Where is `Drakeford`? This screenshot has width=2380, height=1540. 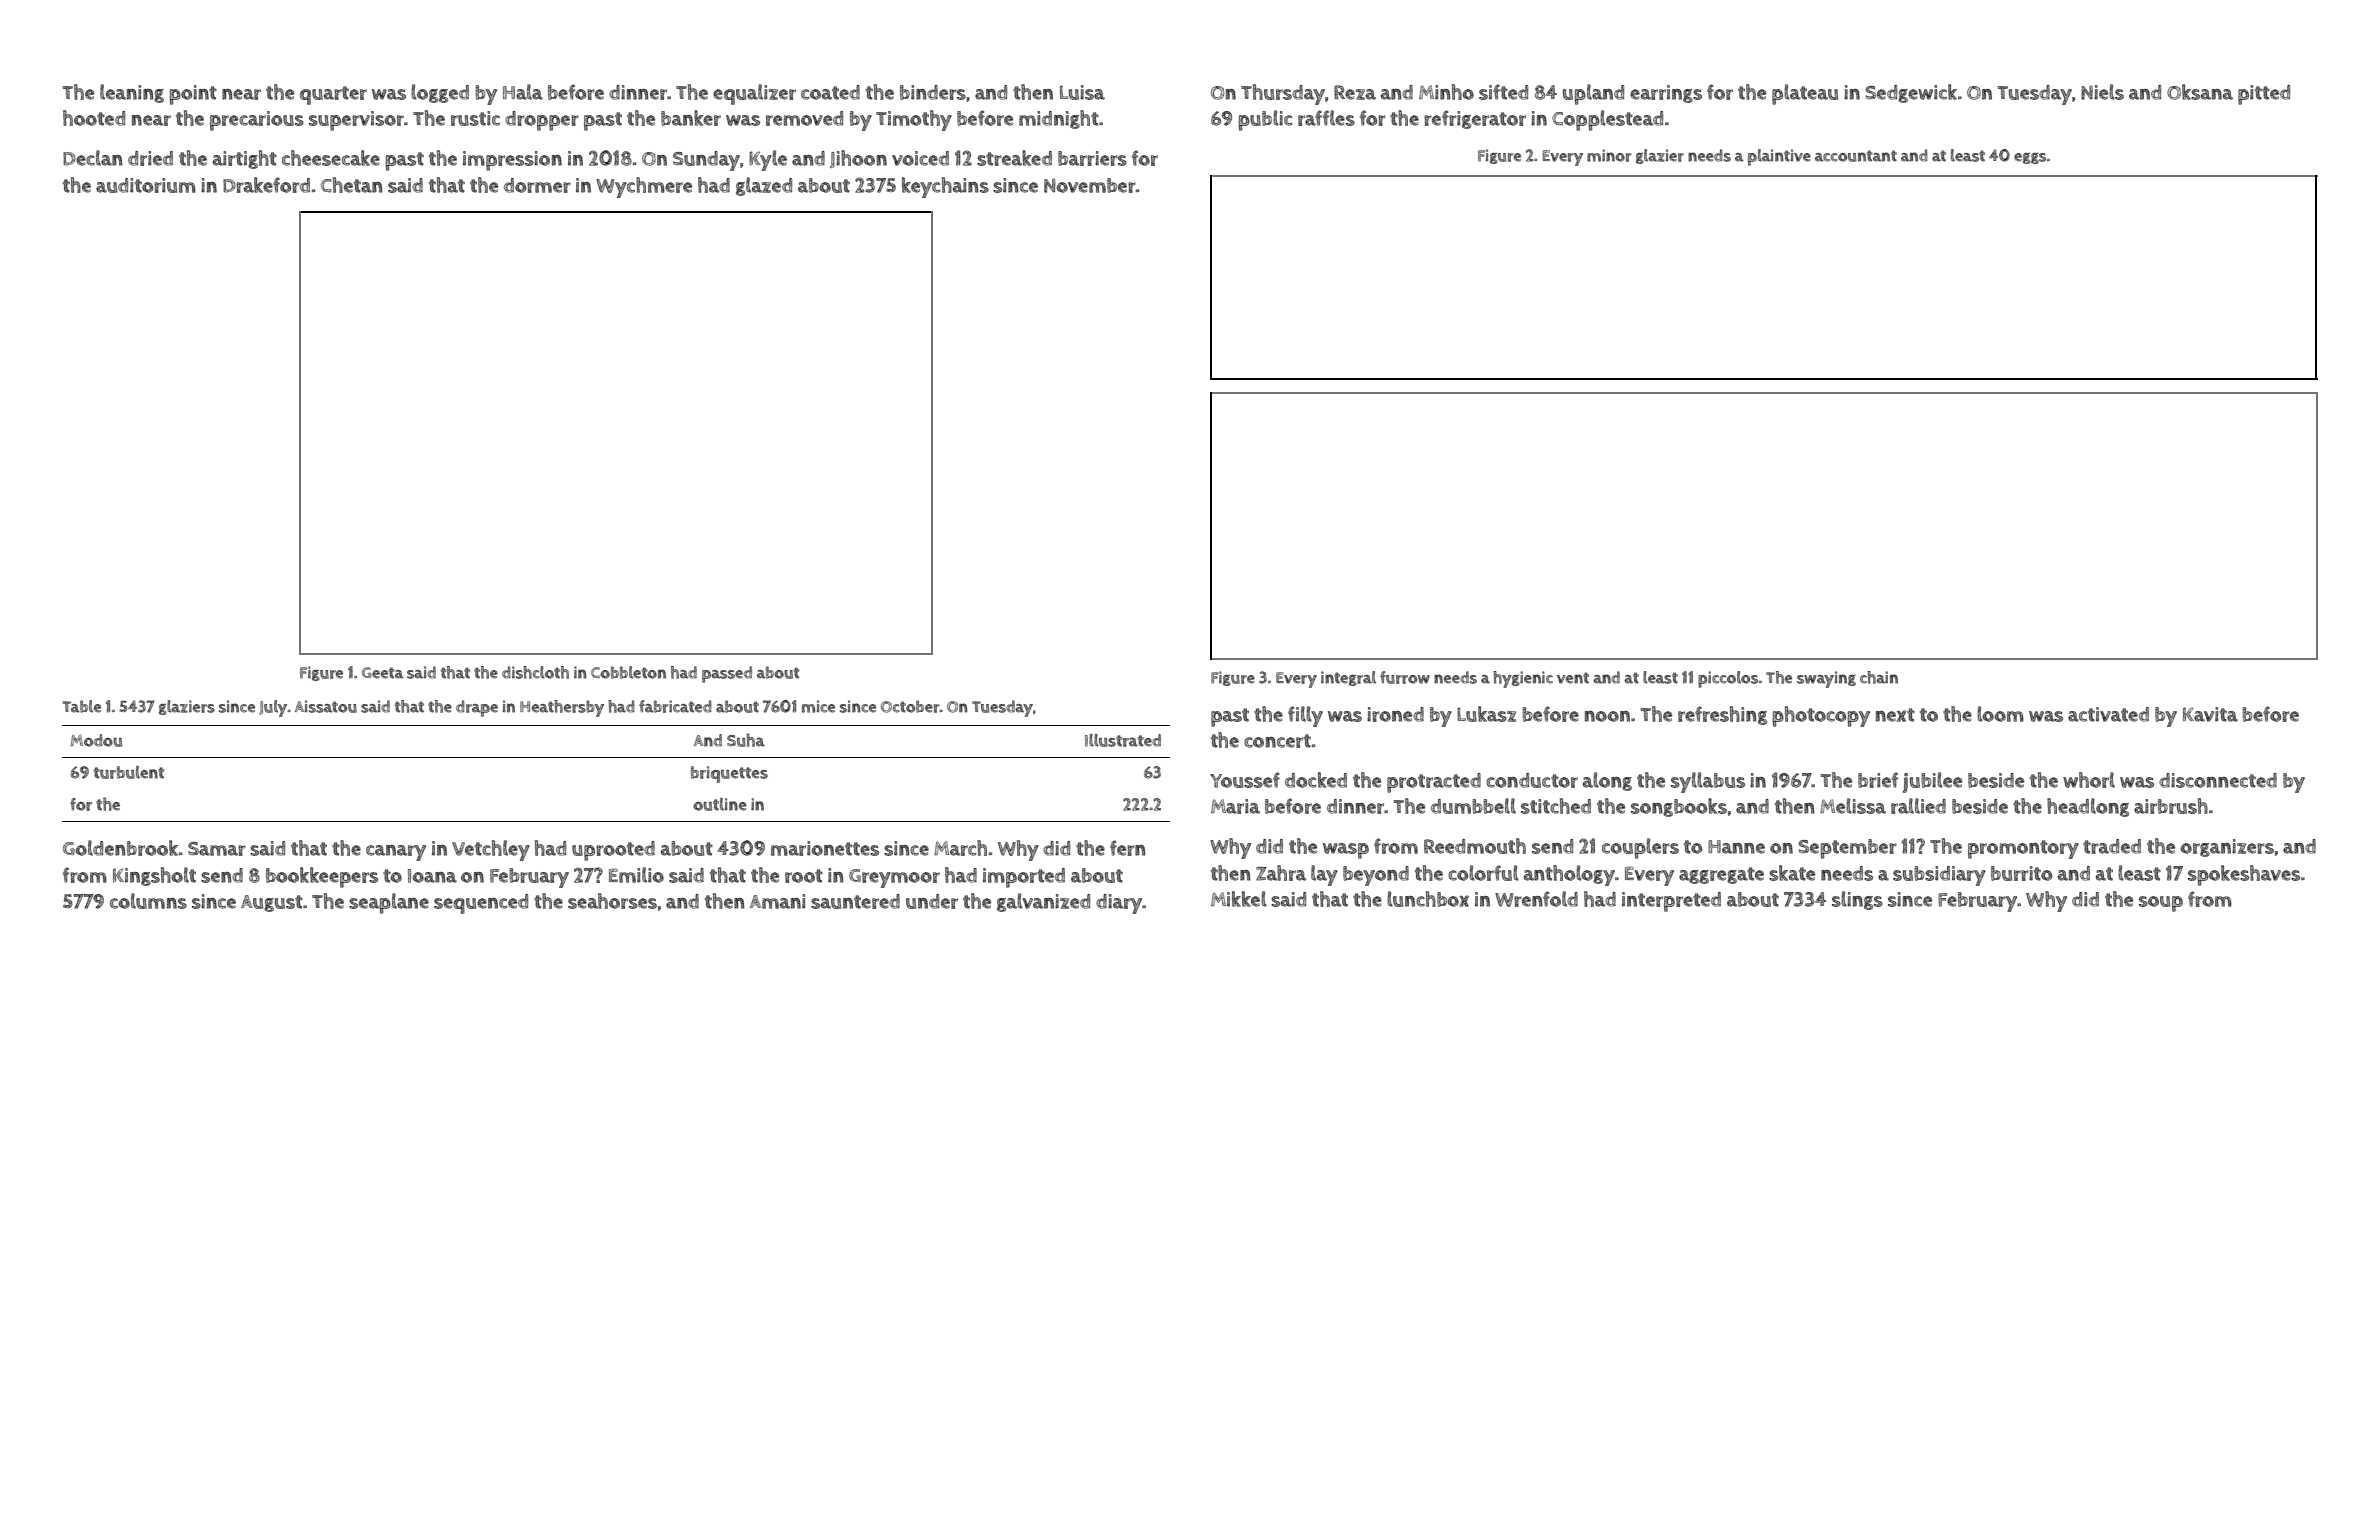 Drakeford is located at coordinates (266, 185).
